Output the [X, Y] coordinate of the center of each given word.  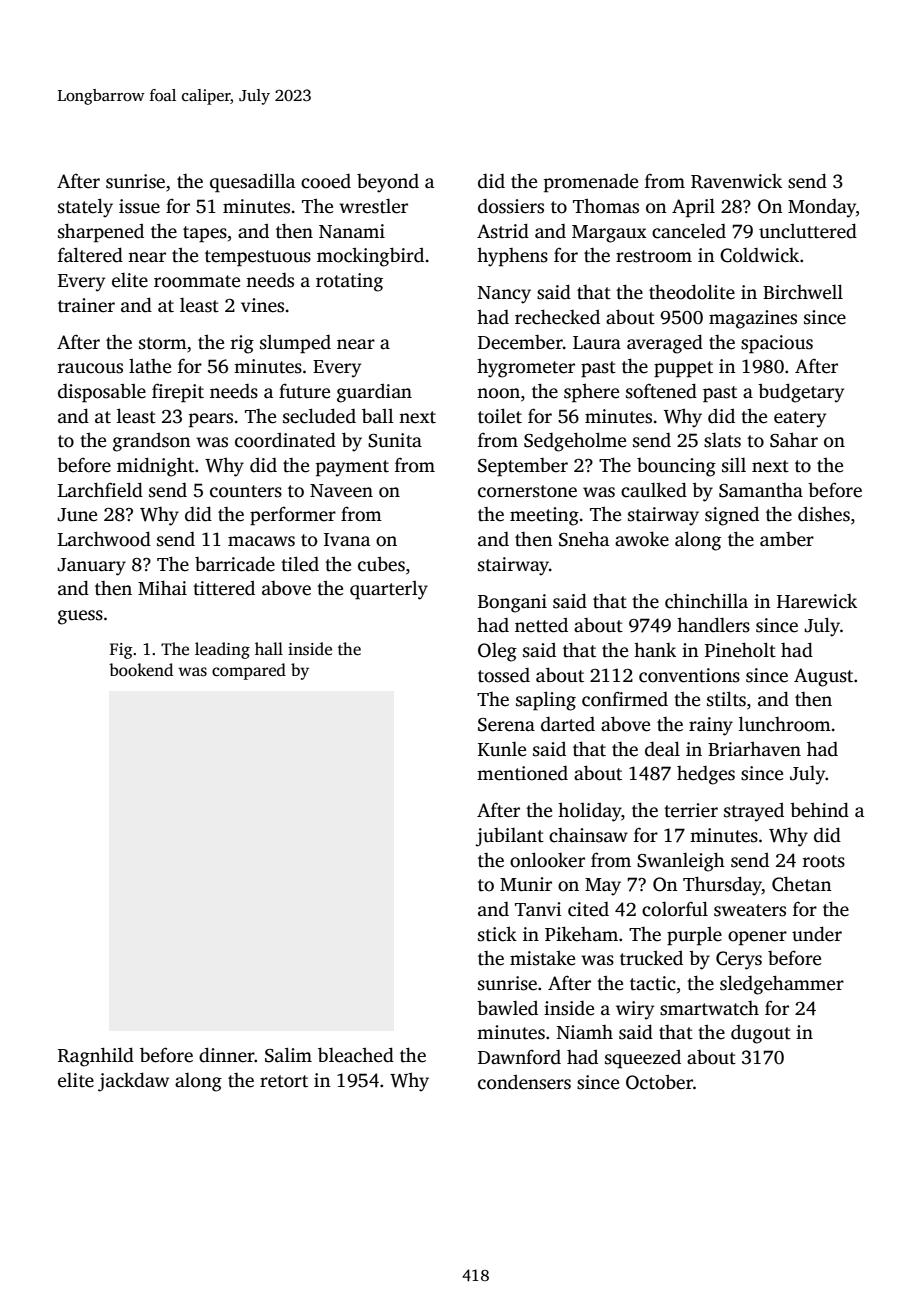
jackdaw [133, 1082]
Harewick [817, 601]
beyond [388, 183]
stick [497, 934]
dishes [824, 514]
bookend [141, 670]
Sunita [395, 440]
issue [139, 206]
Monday [822, 208]
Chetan [802, 884]
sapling [546, 701]
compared [249, 671]
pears [211, 420]
